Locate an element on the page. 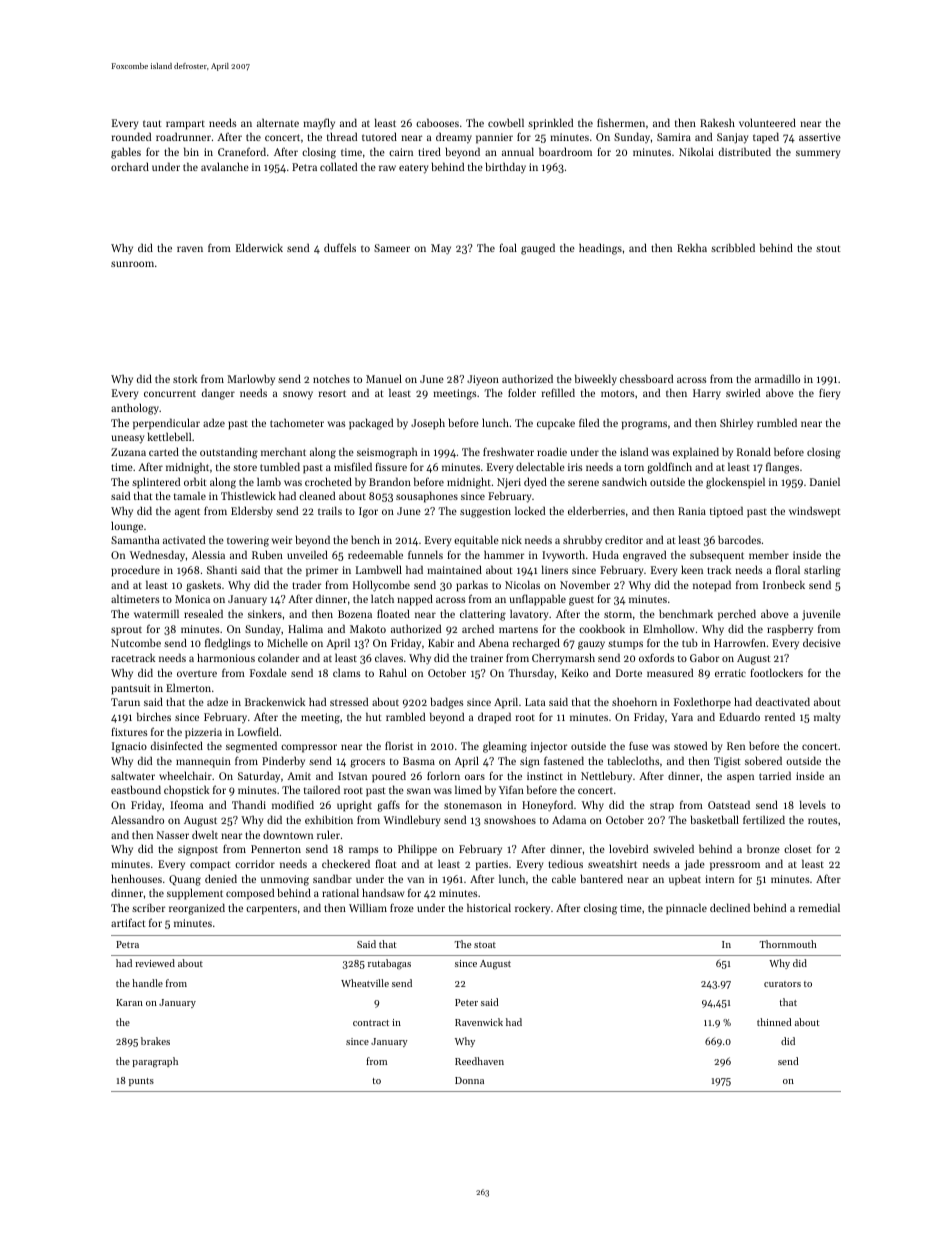 This document has width=952, height=1233. punts is located at coordinates (141, 1082).
